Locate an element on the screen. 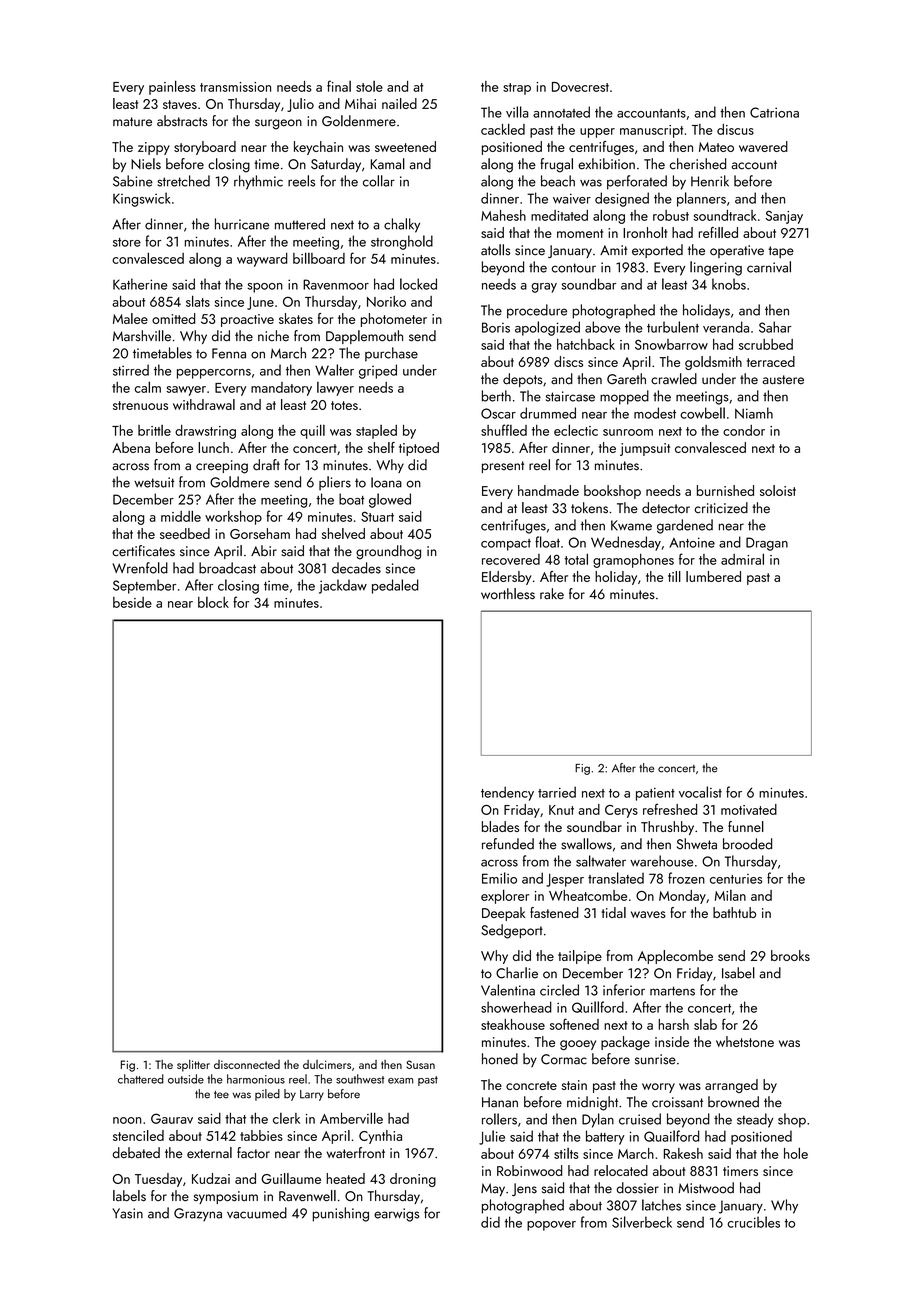 This screenshot has height=1308, width=924. perforated is located at coordinates (637, 182).
